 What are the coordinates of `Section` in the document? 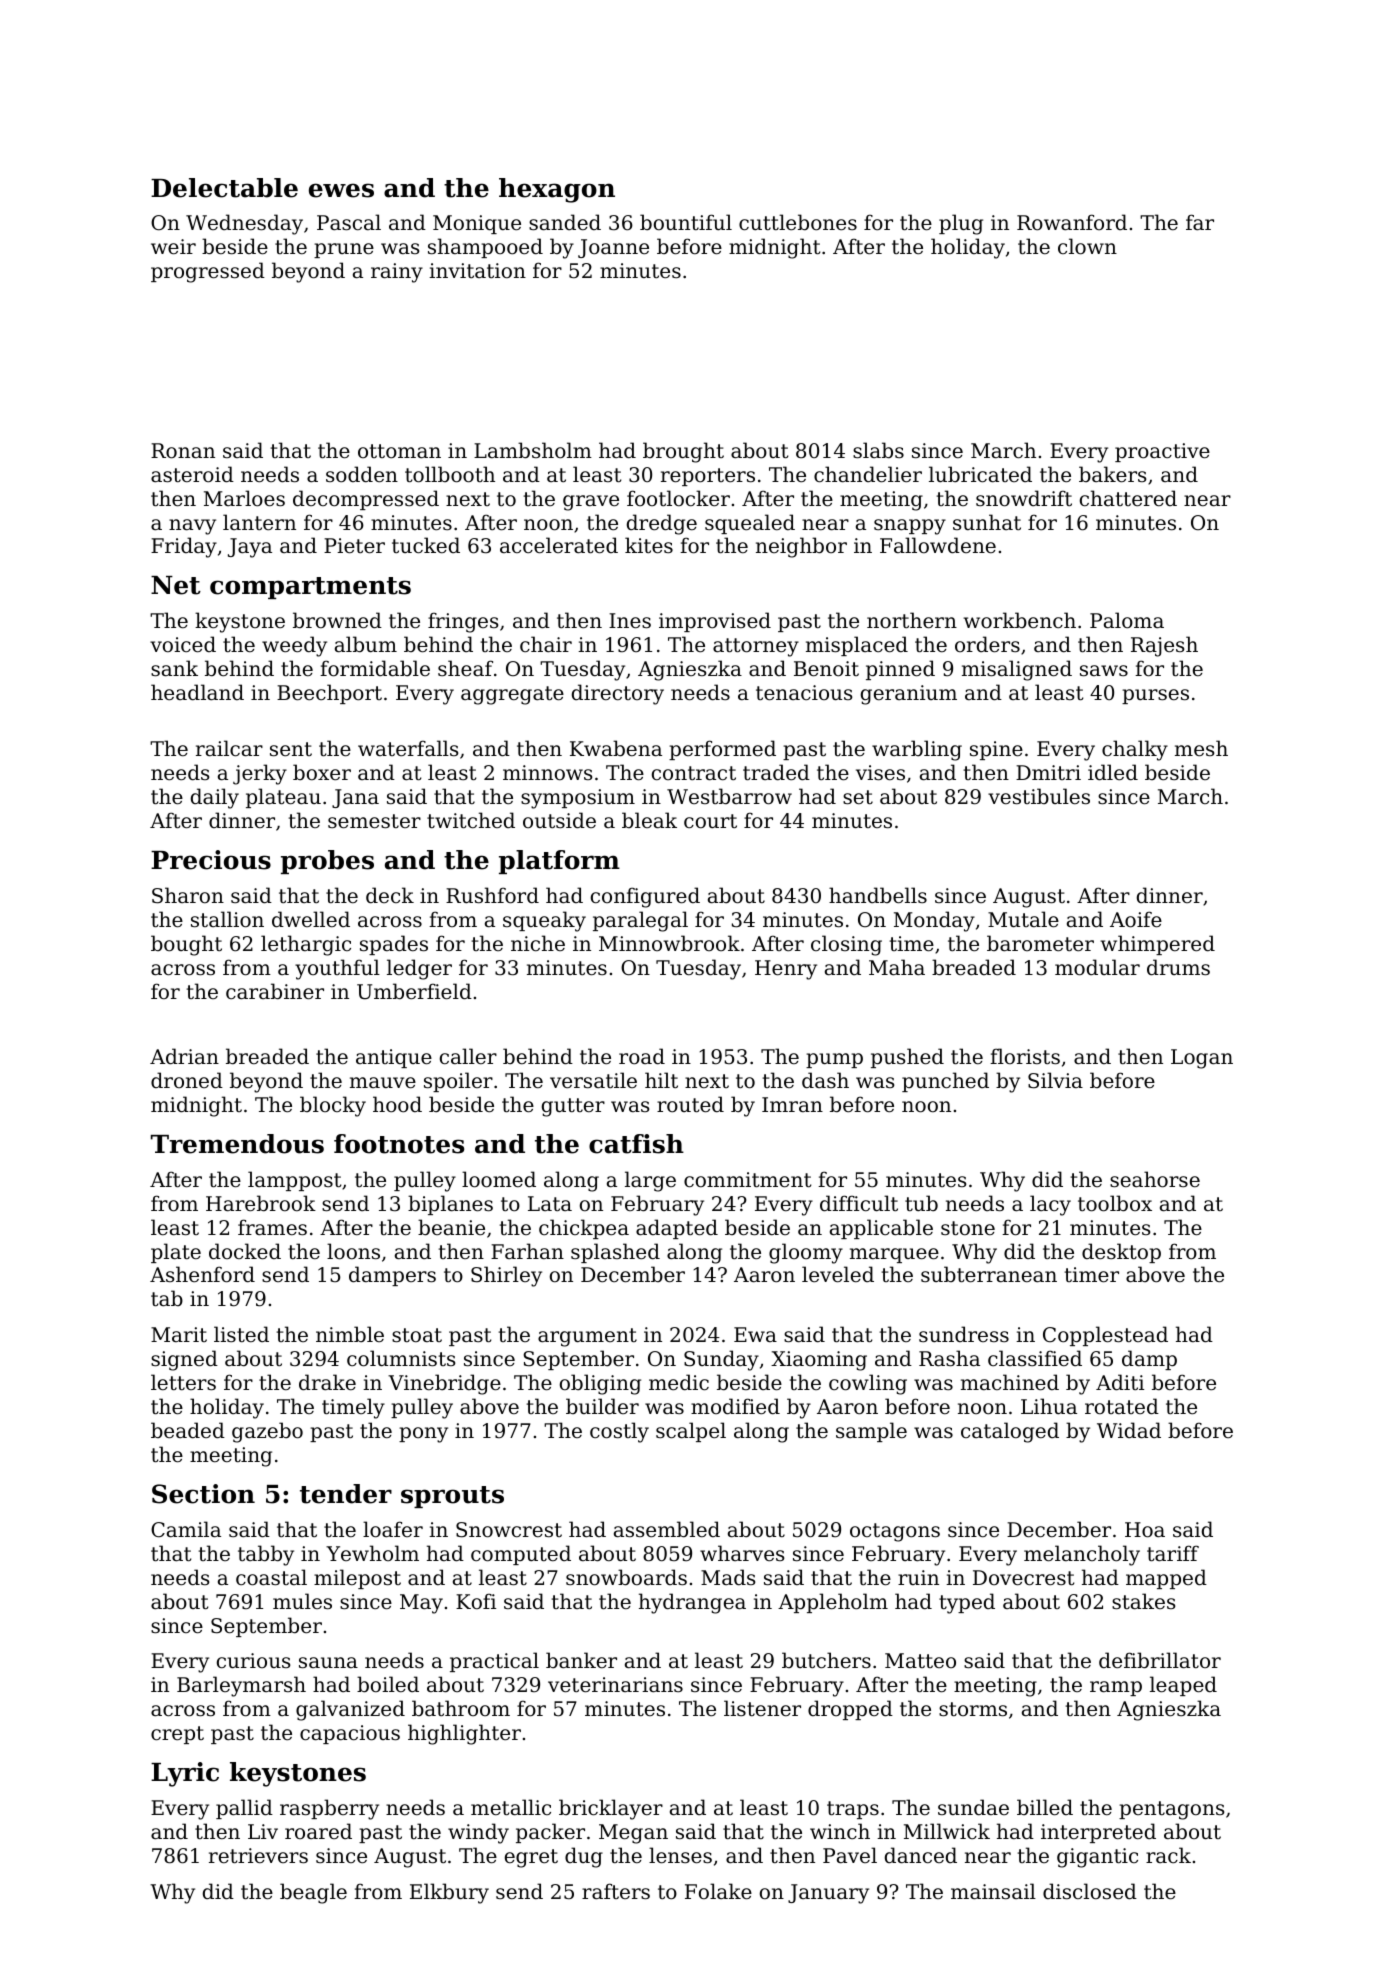 It's located at (203, 1494).
